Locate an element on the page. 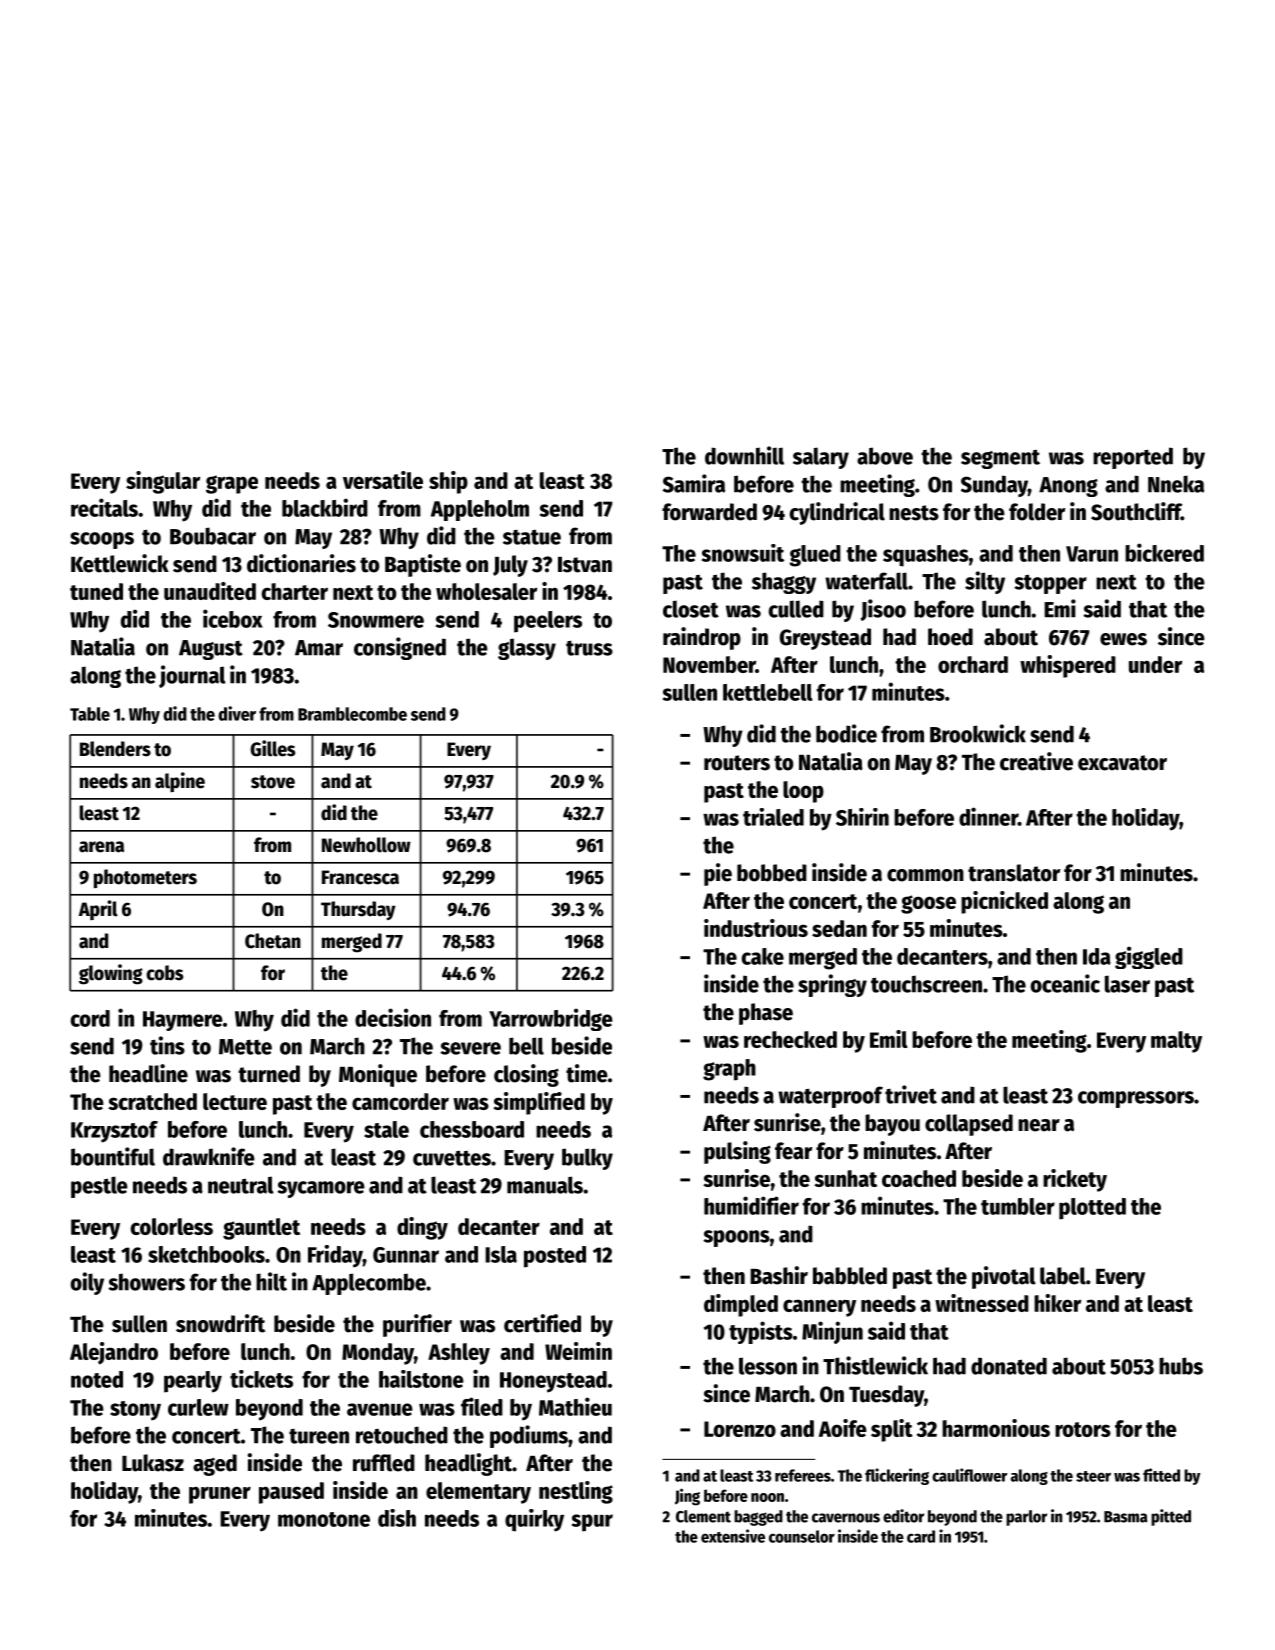 The image size is (1275, 1650). Brookwick is located at coordinates (978, 733).
